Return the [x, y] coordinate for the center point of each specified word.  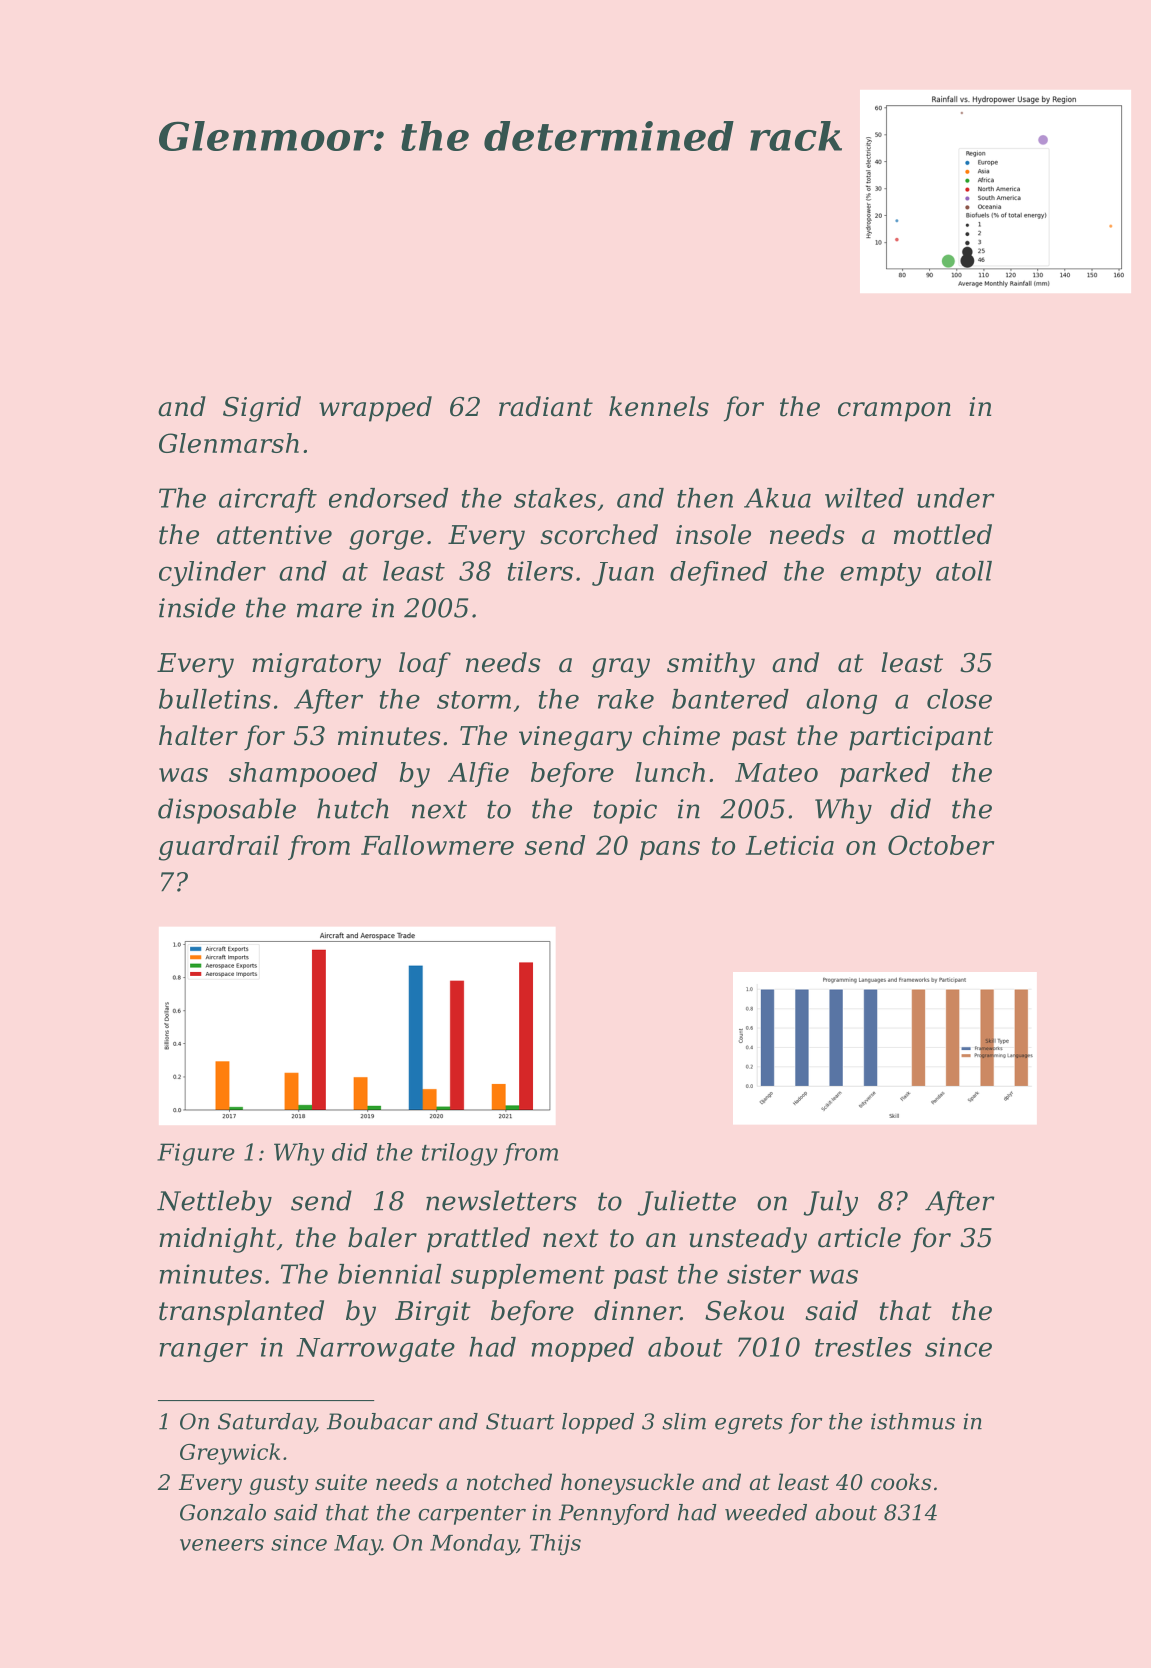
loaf [425, 665]
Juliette [687, 1203]
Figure [196, 1154]
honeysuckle [627, 1484]
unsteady [748, 1240]
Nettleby [214, 1203]
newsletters [501, 1200]
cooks [901, 1482]
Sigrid [262, 409]
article [859, 1237]
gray [621, 668]
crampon [894, 412]
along [841, 701]
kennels [659, 406]
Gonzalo [223, 1512]
